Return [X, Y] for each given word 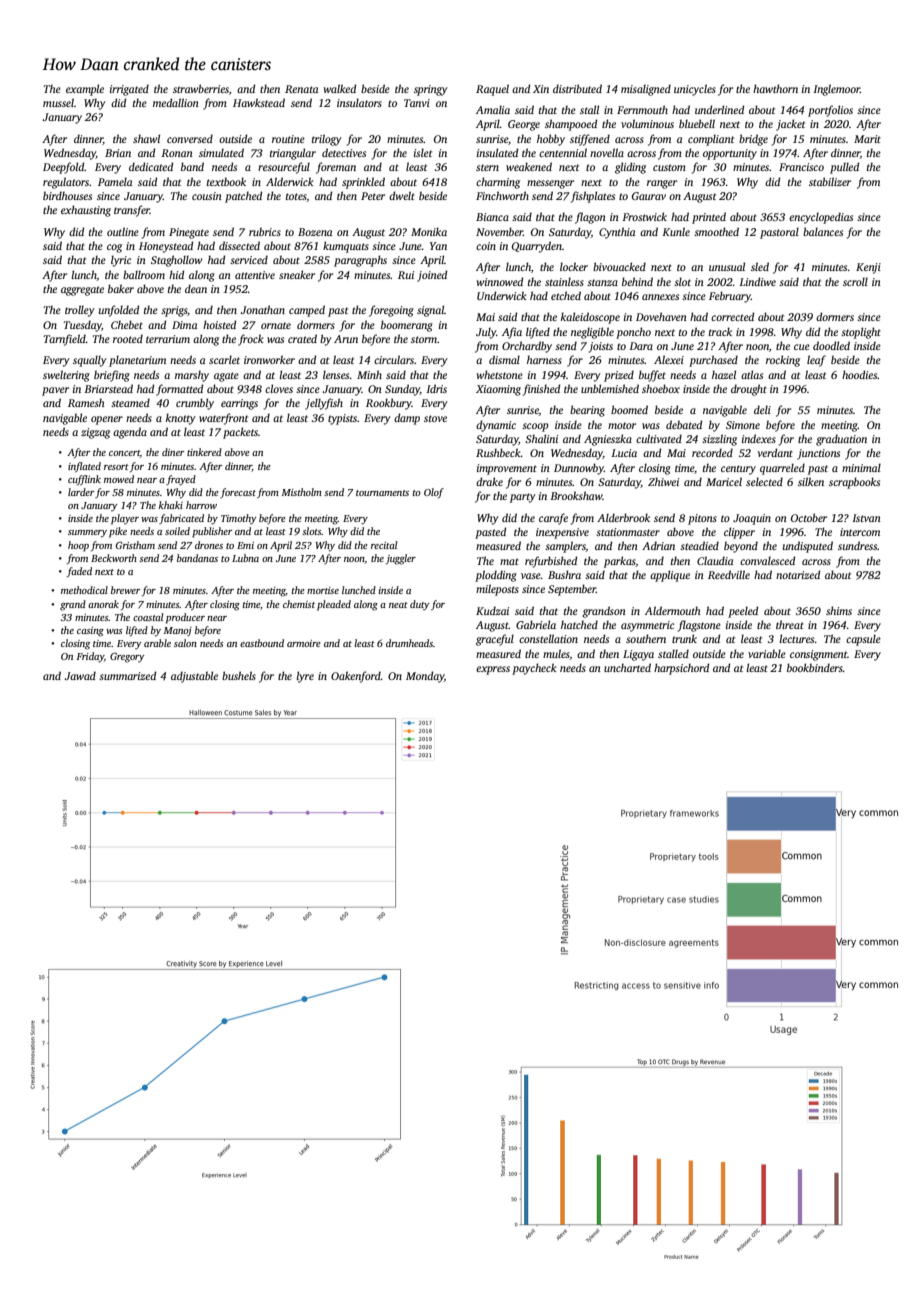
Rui [406, 275]
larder [81, 492]
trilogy [327, 140]
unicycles [695, 90]
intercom [860, 532]
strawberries [201, 88]
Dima [184, 325]
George [524, 125]
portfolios [830, 111]
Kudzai [492, 610]
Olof [434, 493]
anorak [103, 604]
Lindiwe [757, 281]
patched [243, 197]
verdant [775, 452]
